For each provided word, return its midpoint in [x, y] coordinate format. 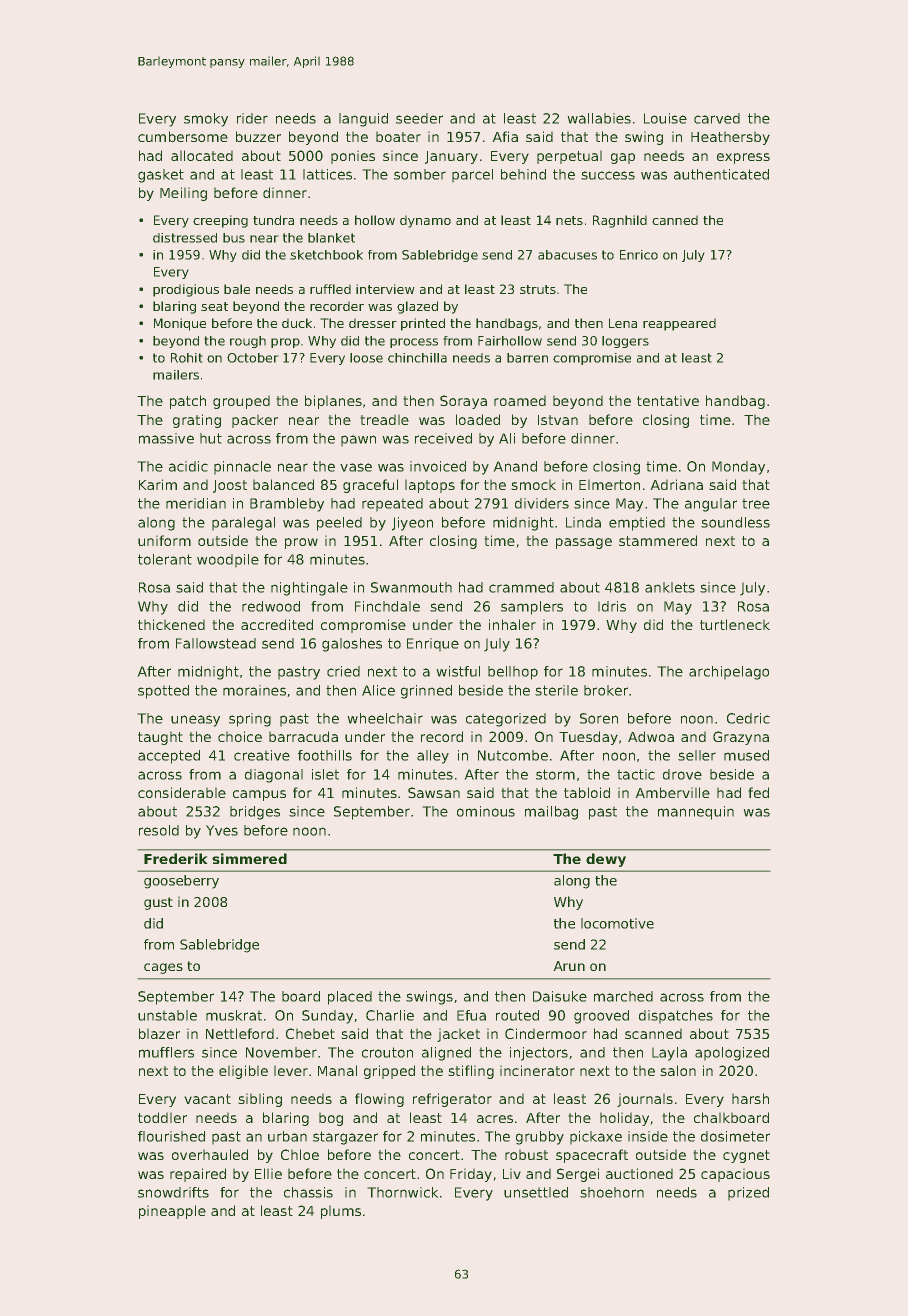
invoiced [438, 466]
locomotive [617, 923]
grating [197, 421]
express [743, 158]
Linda [583, 522]
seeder [419, 118]
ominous [486, 811]
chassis [308, 1192]
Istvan [558, 420]
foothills [325, 755]
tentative [668, 400]
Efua [471, 1015]
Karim [158, 484]
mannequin [696, 813]
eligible [243, 1072]
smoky [206, 120]
